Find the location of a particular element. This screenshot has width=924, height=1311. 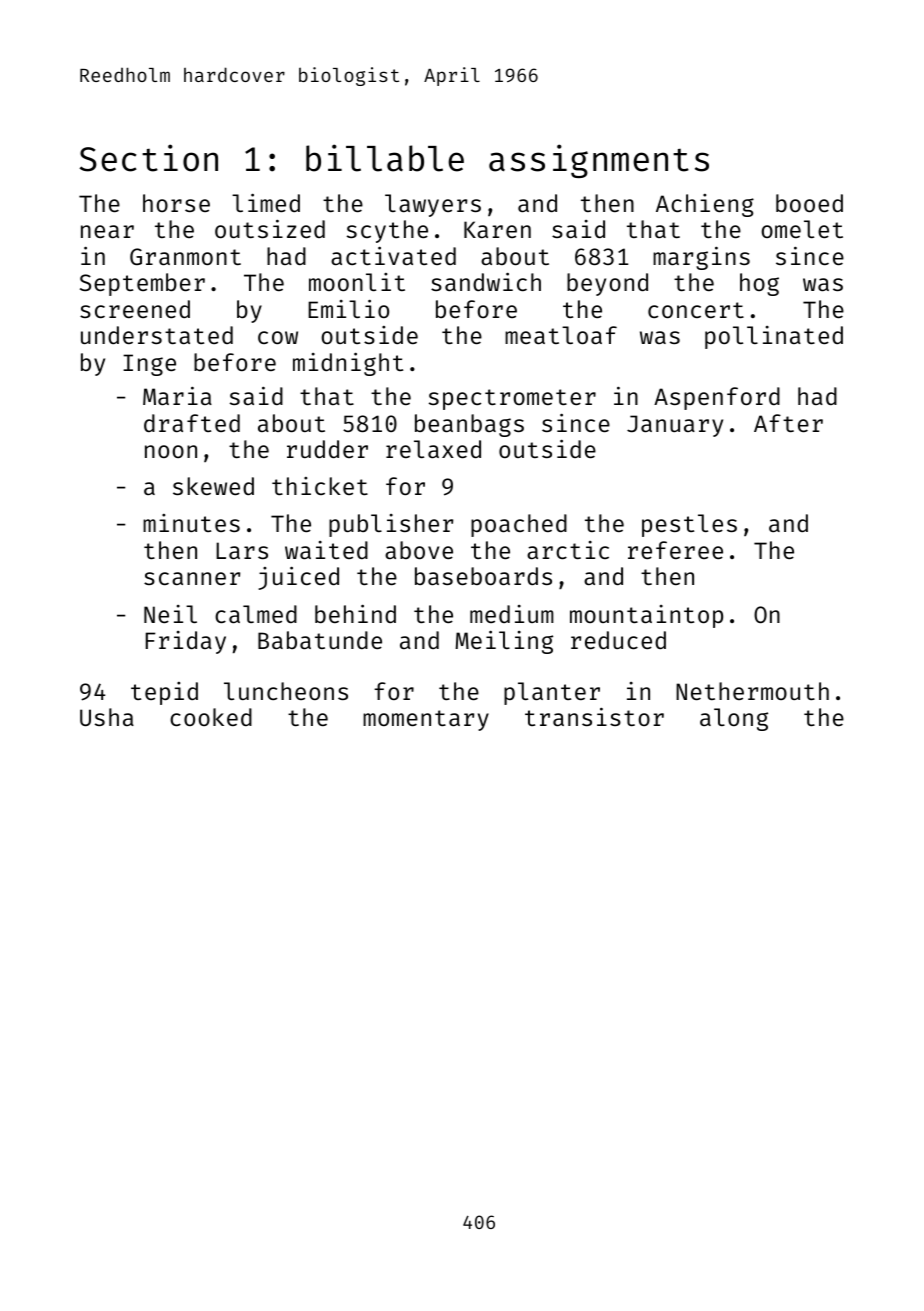

Section is located at coordinates (148, 158).
